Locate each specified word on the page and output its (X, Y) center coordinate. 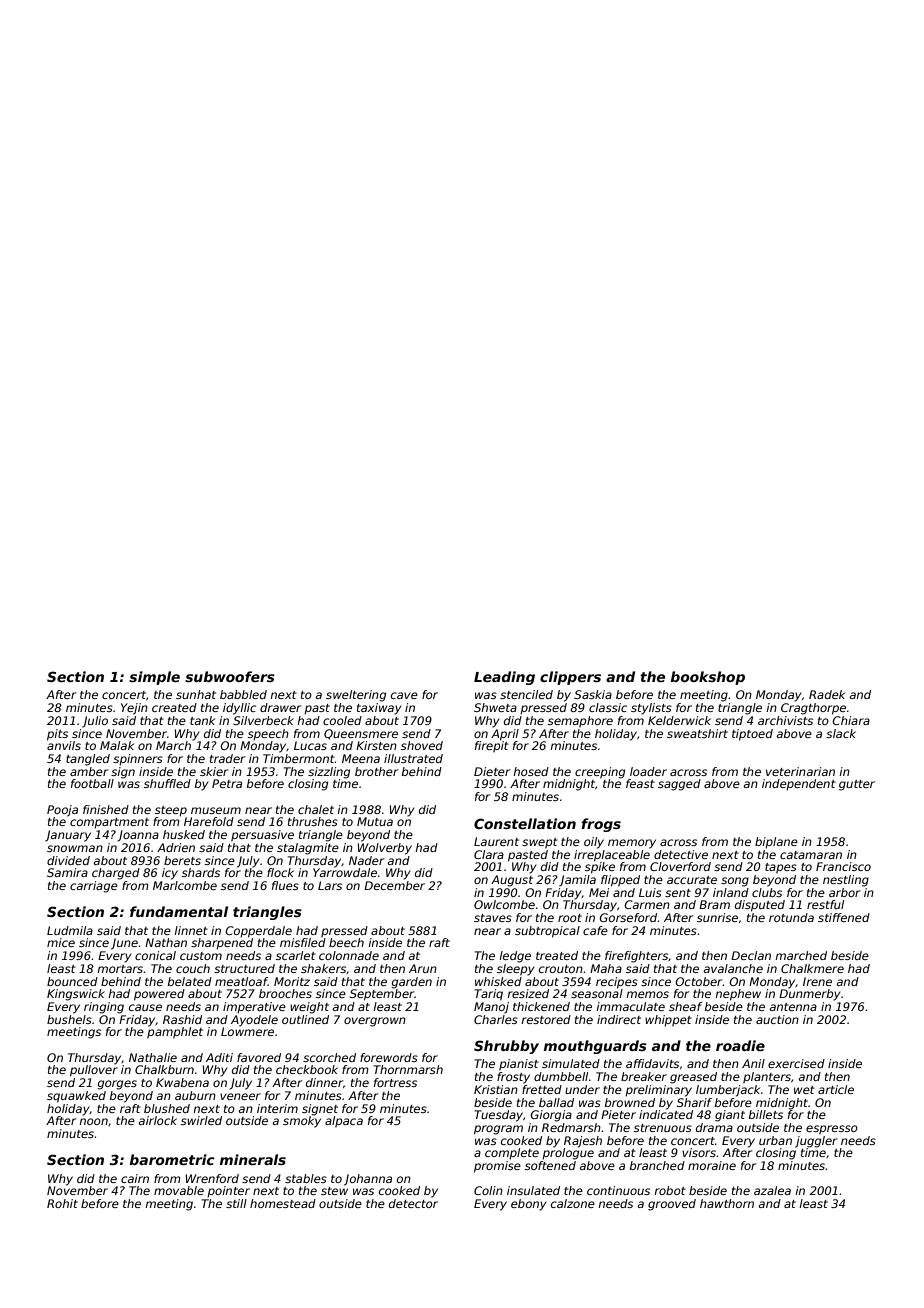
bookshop (708, 678)
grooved (672, 1205)
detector (413, 1203)
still (236, 1203)
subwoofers (230, 676)
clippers (570, 678)
